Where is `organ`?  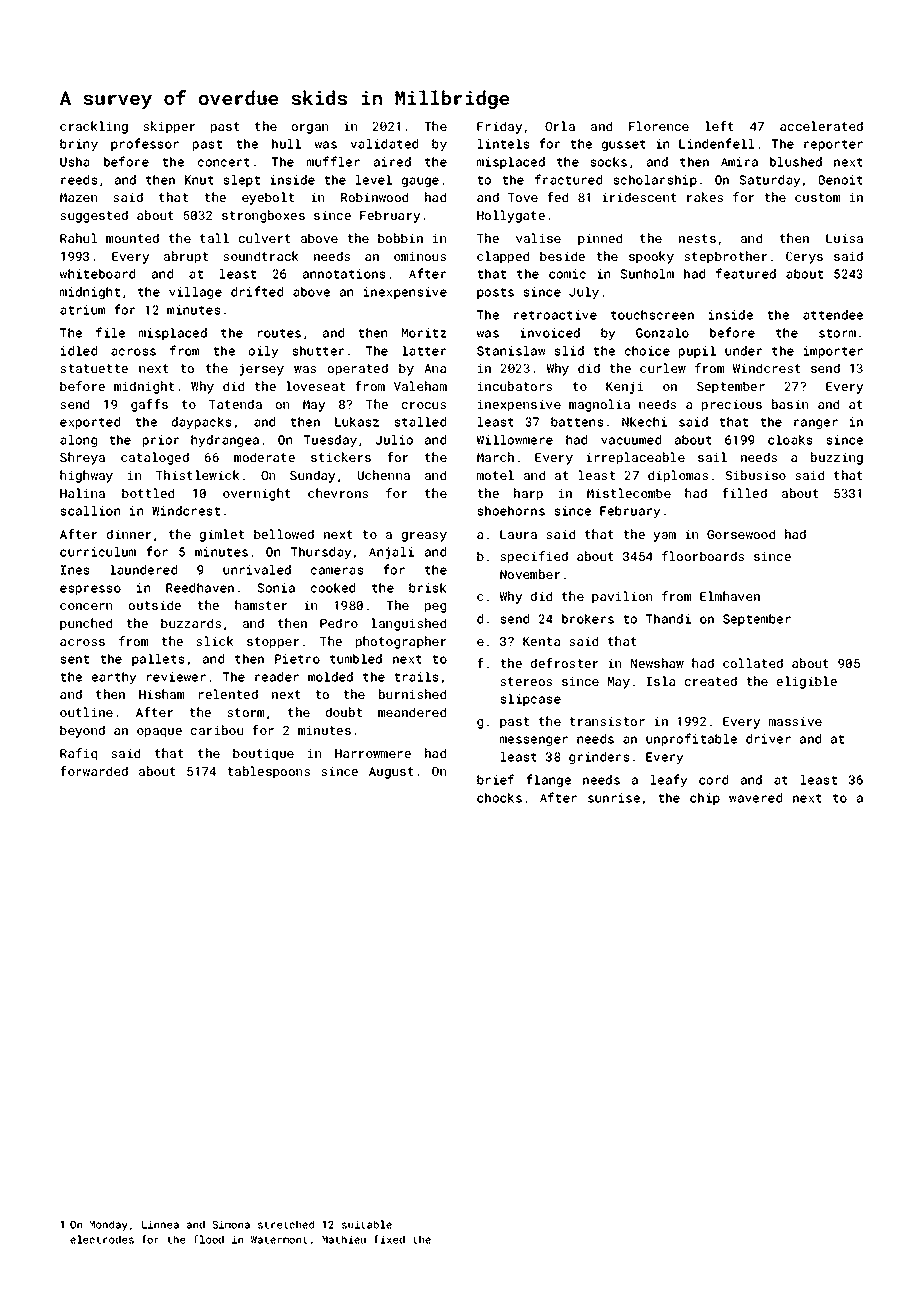
organ is located at coordinates (310, 129).
